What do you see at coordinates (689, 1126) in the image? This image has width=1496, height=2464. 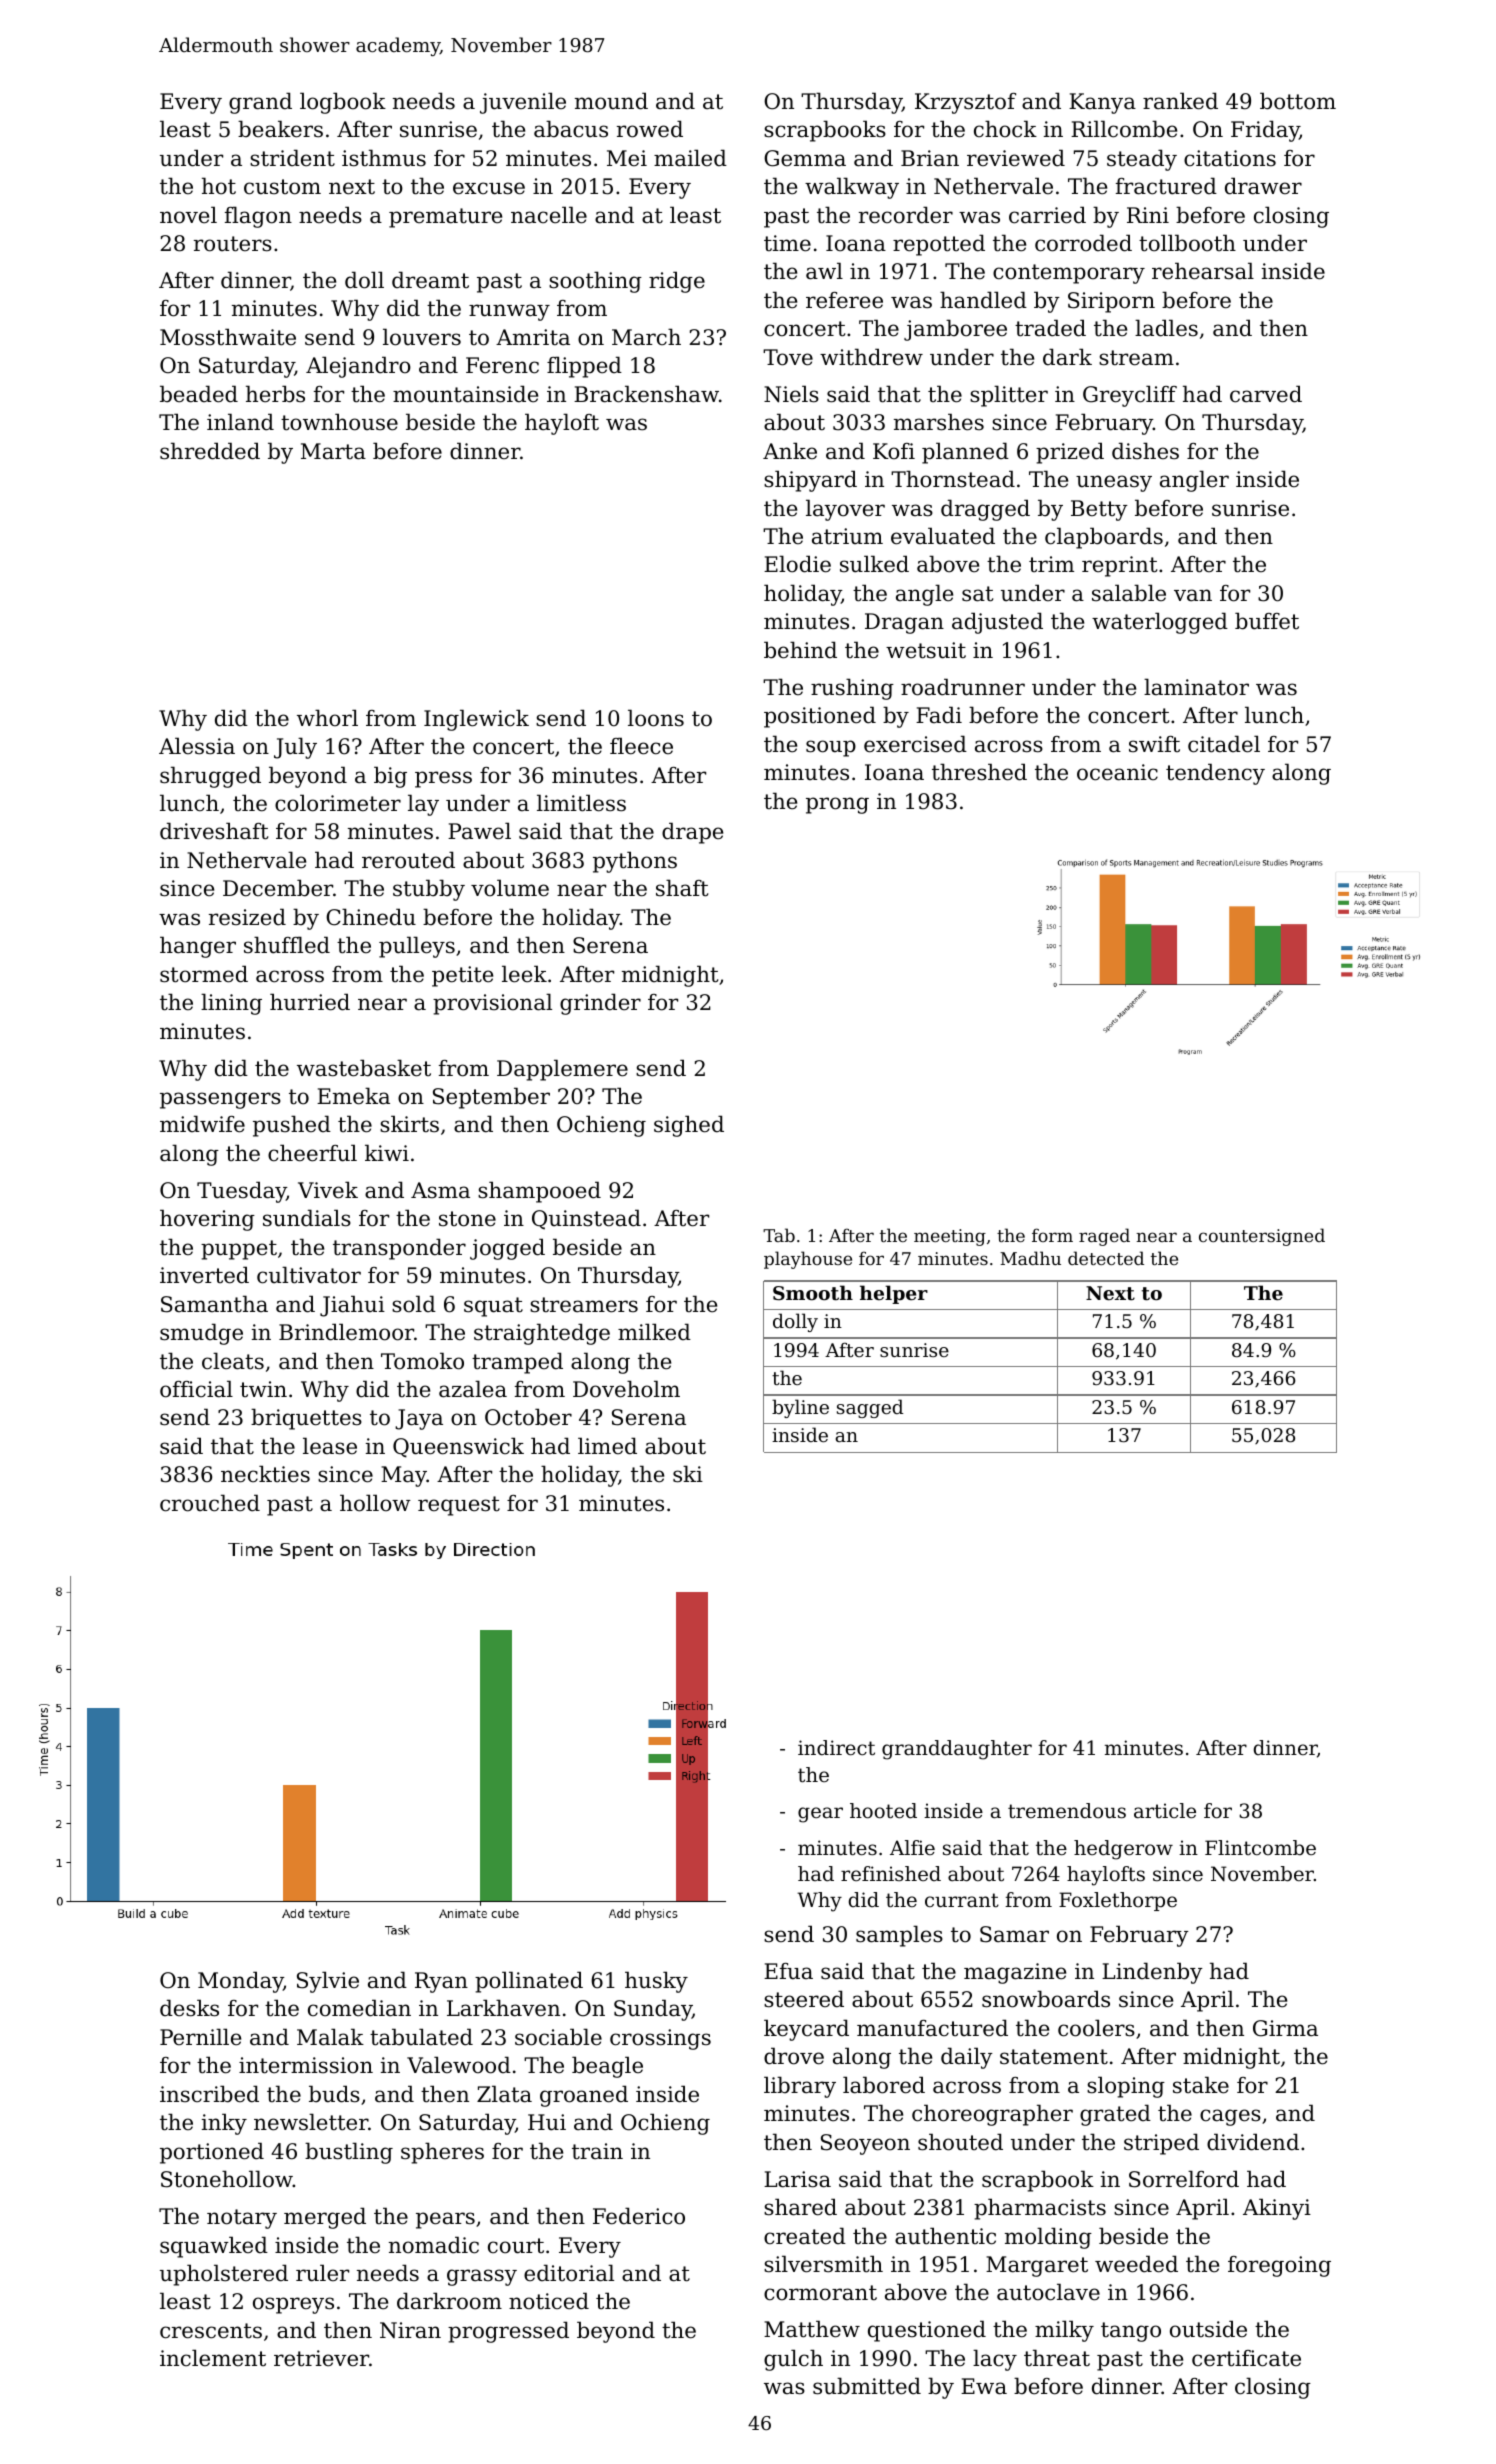 I see `sighed` at bounding box center [689, 1126].
